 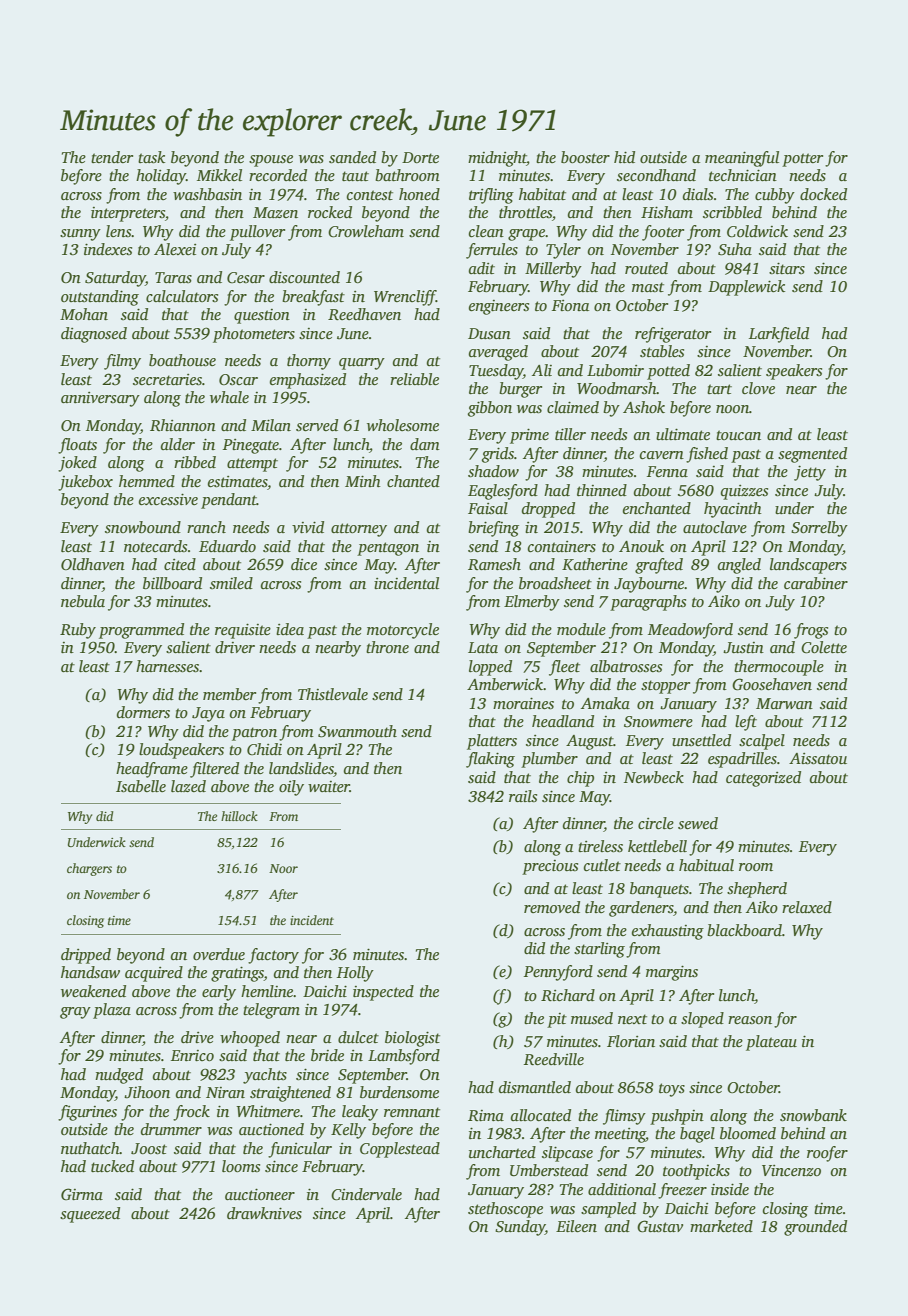 I want to click on requisite, so click(x=243, y=631).
